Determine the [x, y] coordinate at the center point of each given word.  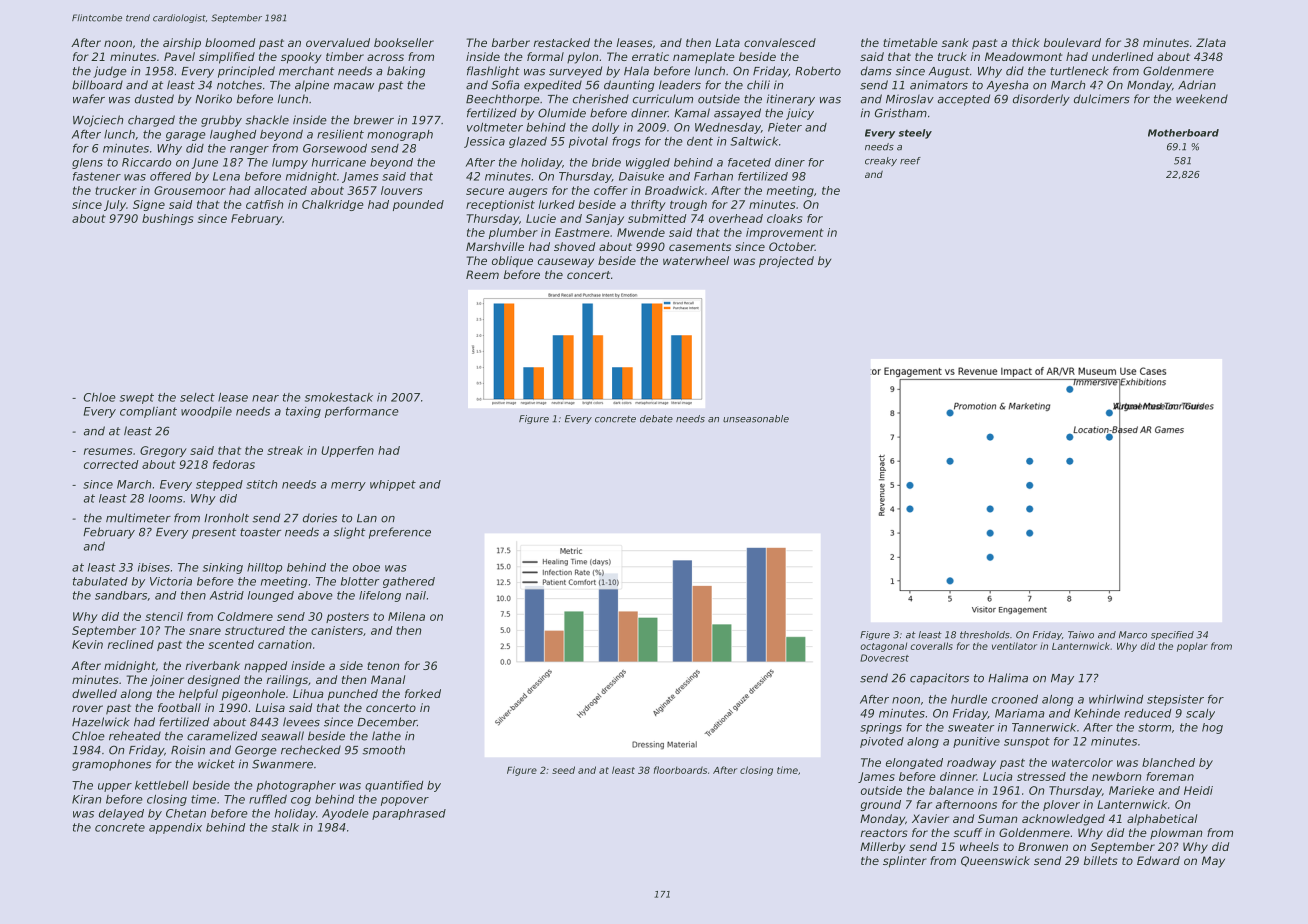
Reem [482, 274]
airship [182, 44]
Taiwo [1081, 635]
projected [786, 262]
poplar [1192, 647]
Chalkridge [333, 205]
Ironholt [226, 518]
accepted [964, 100]
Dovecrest [884, 658]
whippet [393, 485]
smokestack [339, 397]
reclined [131, 644]
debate [656, 419]
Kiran [86, 799]
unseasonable [756, 419]
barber [511, 42]
